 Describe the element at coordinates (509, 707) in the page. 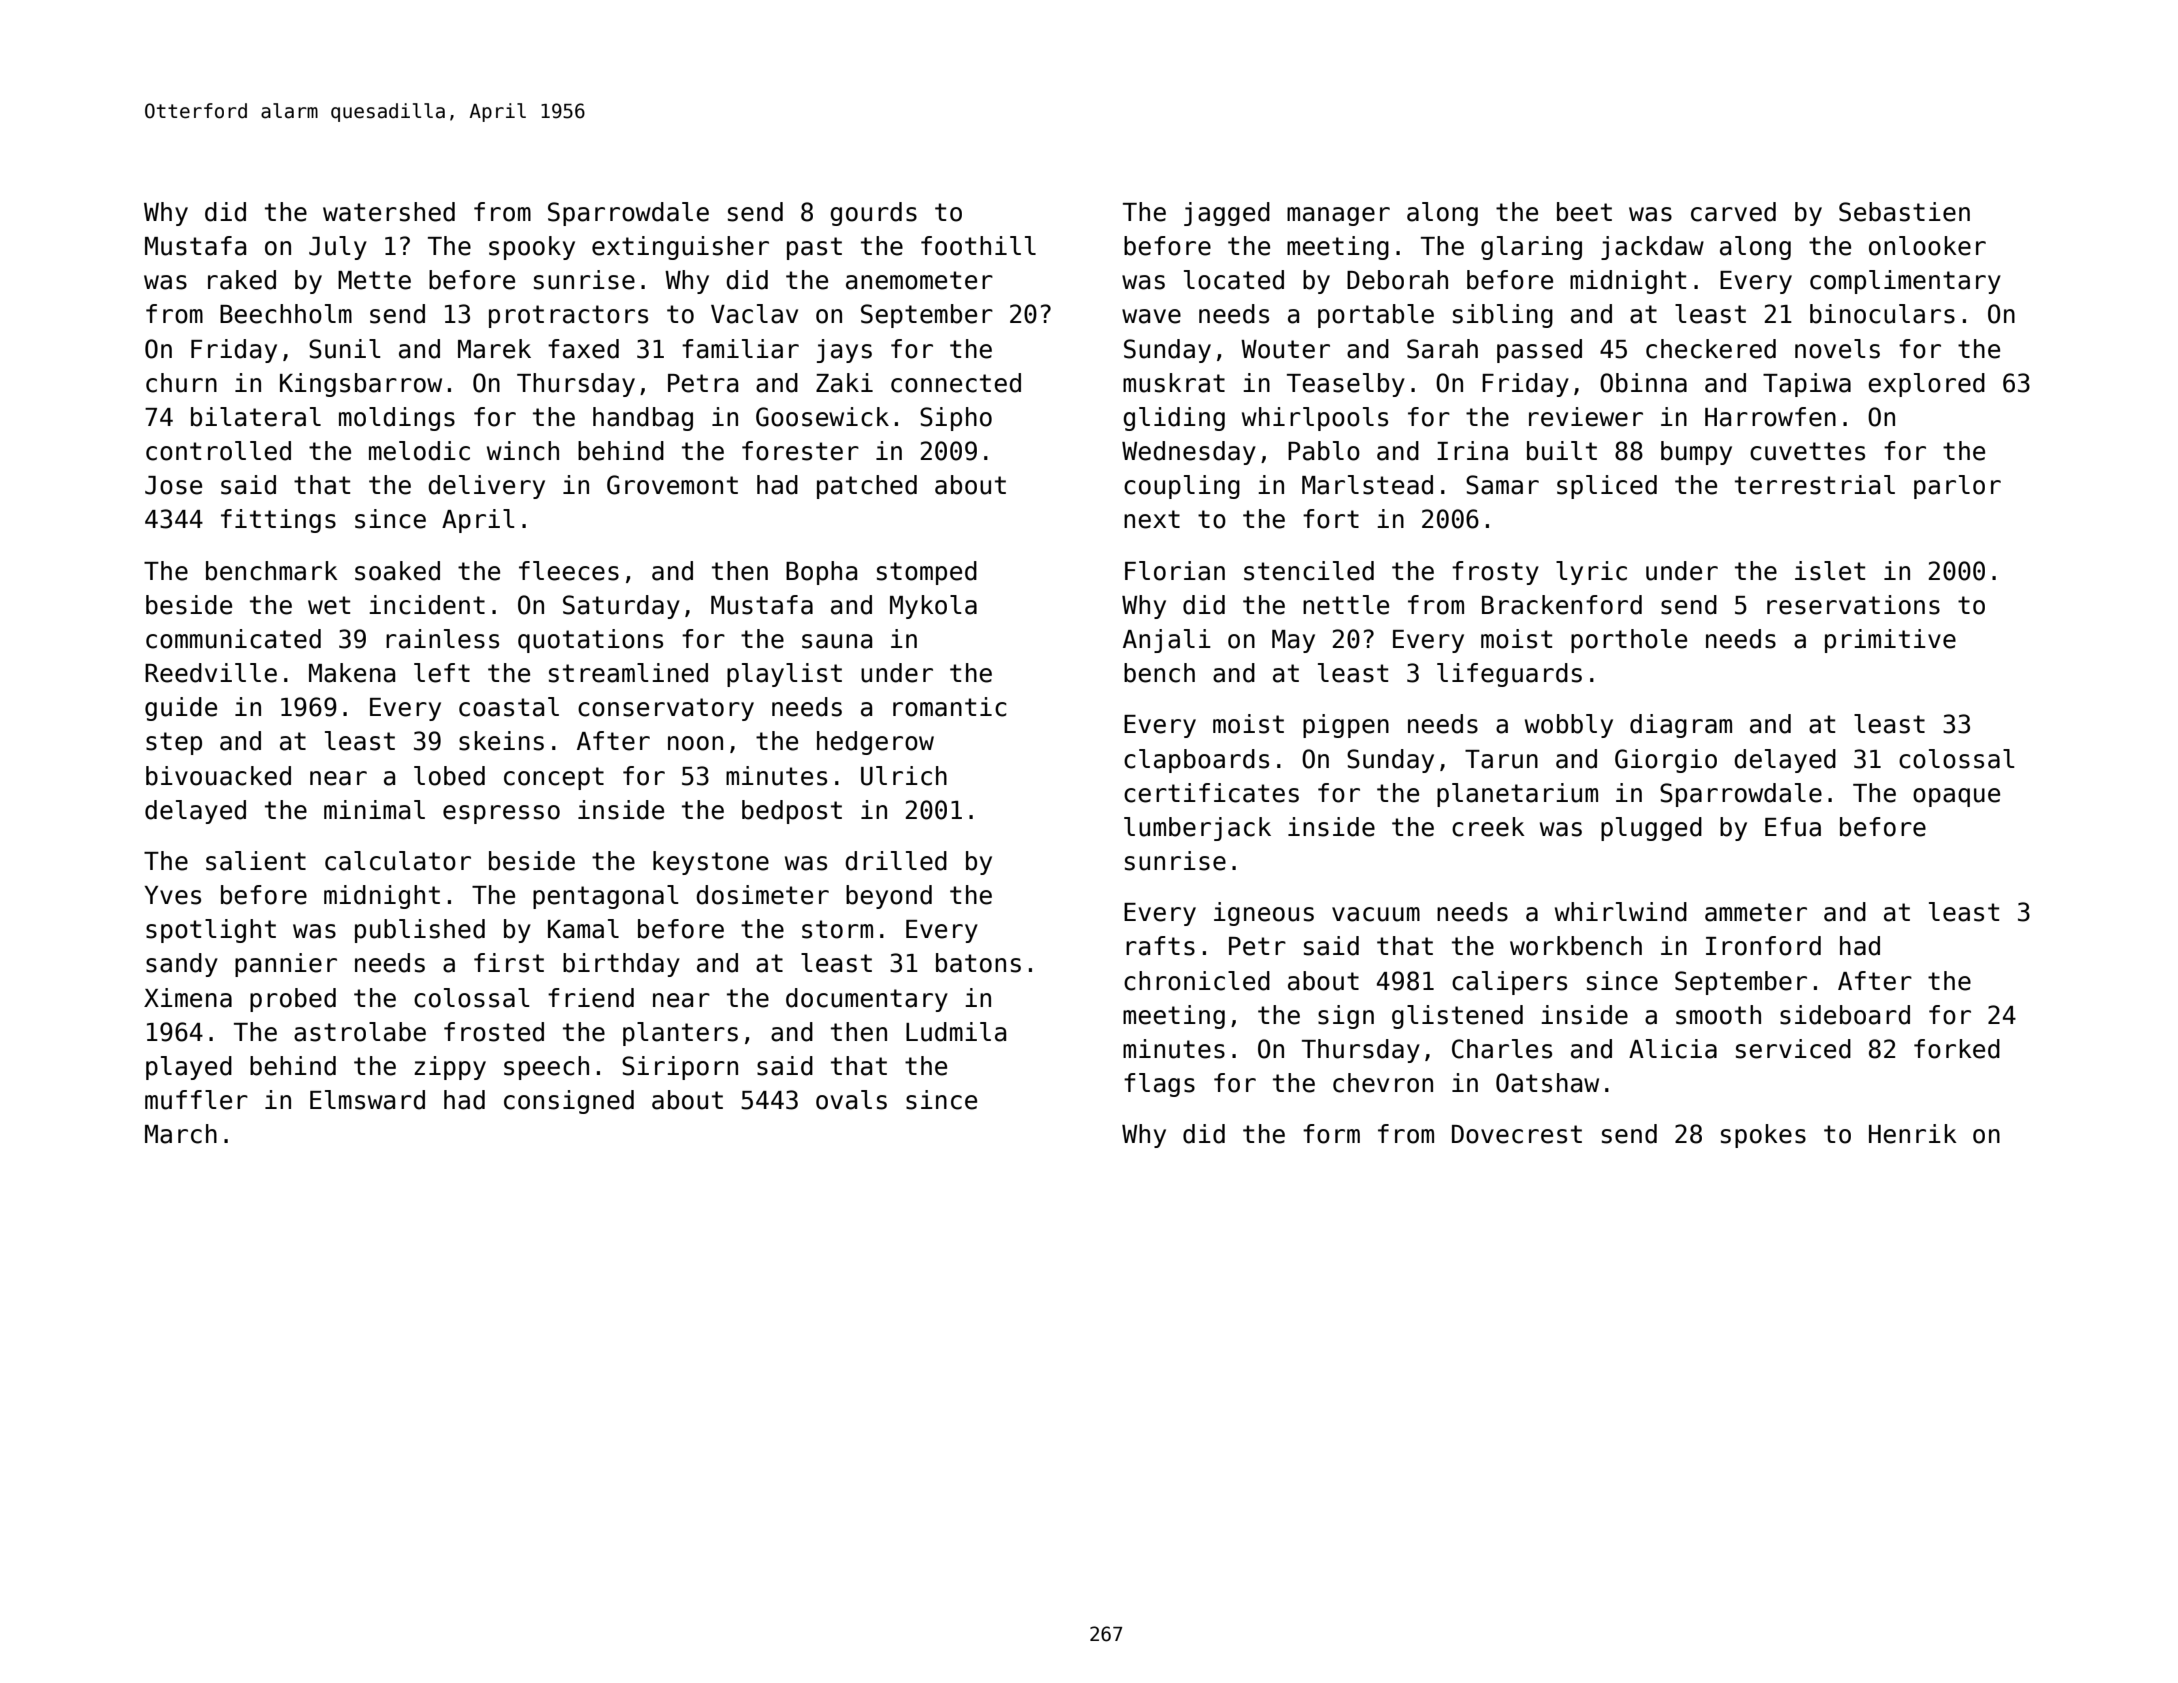

I see `coastal` at that location.
